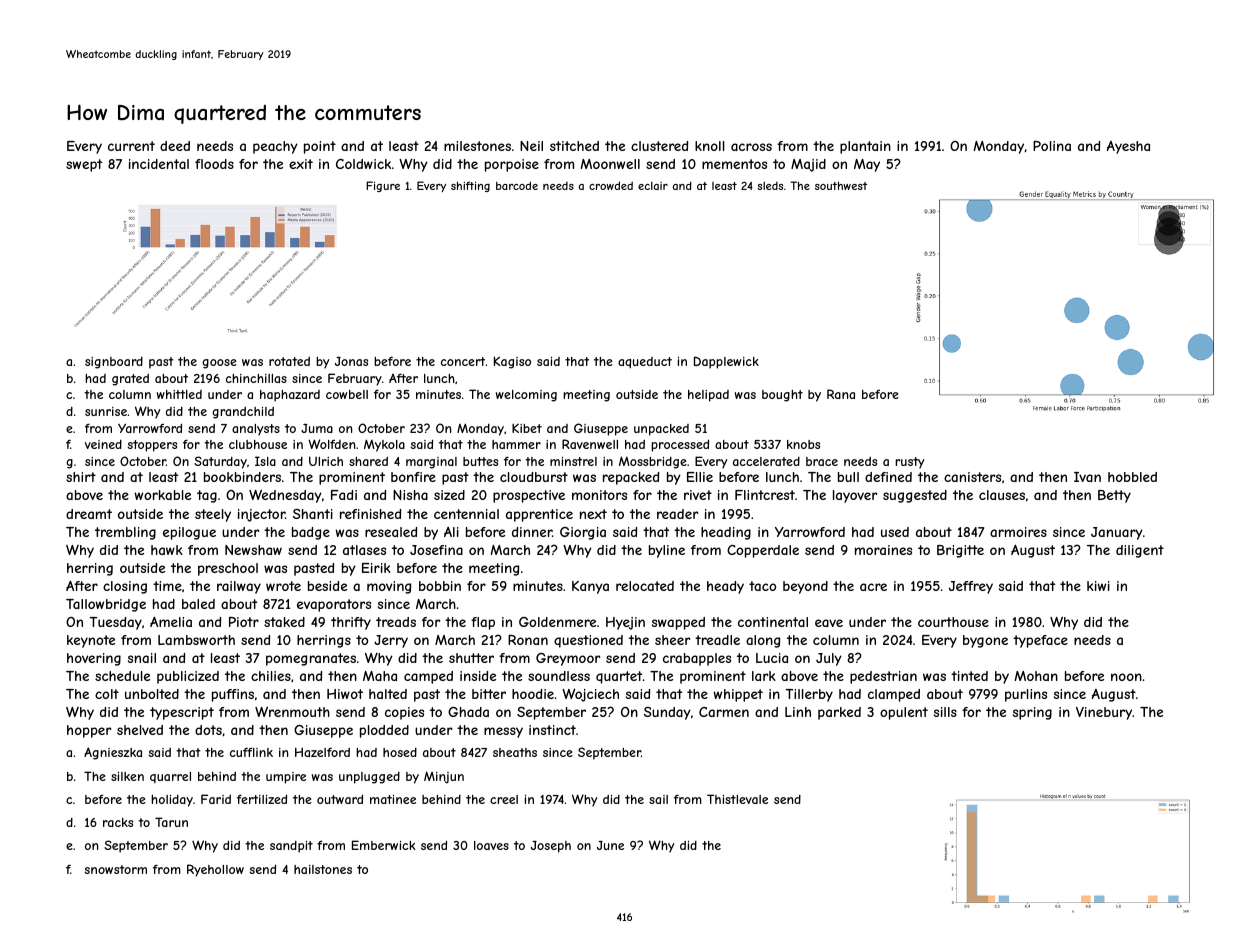 The image size is (1233, 952). What do you see at coordinates (470, 186) in the document?
I see `shifting` at bounding box center [470, 186].
